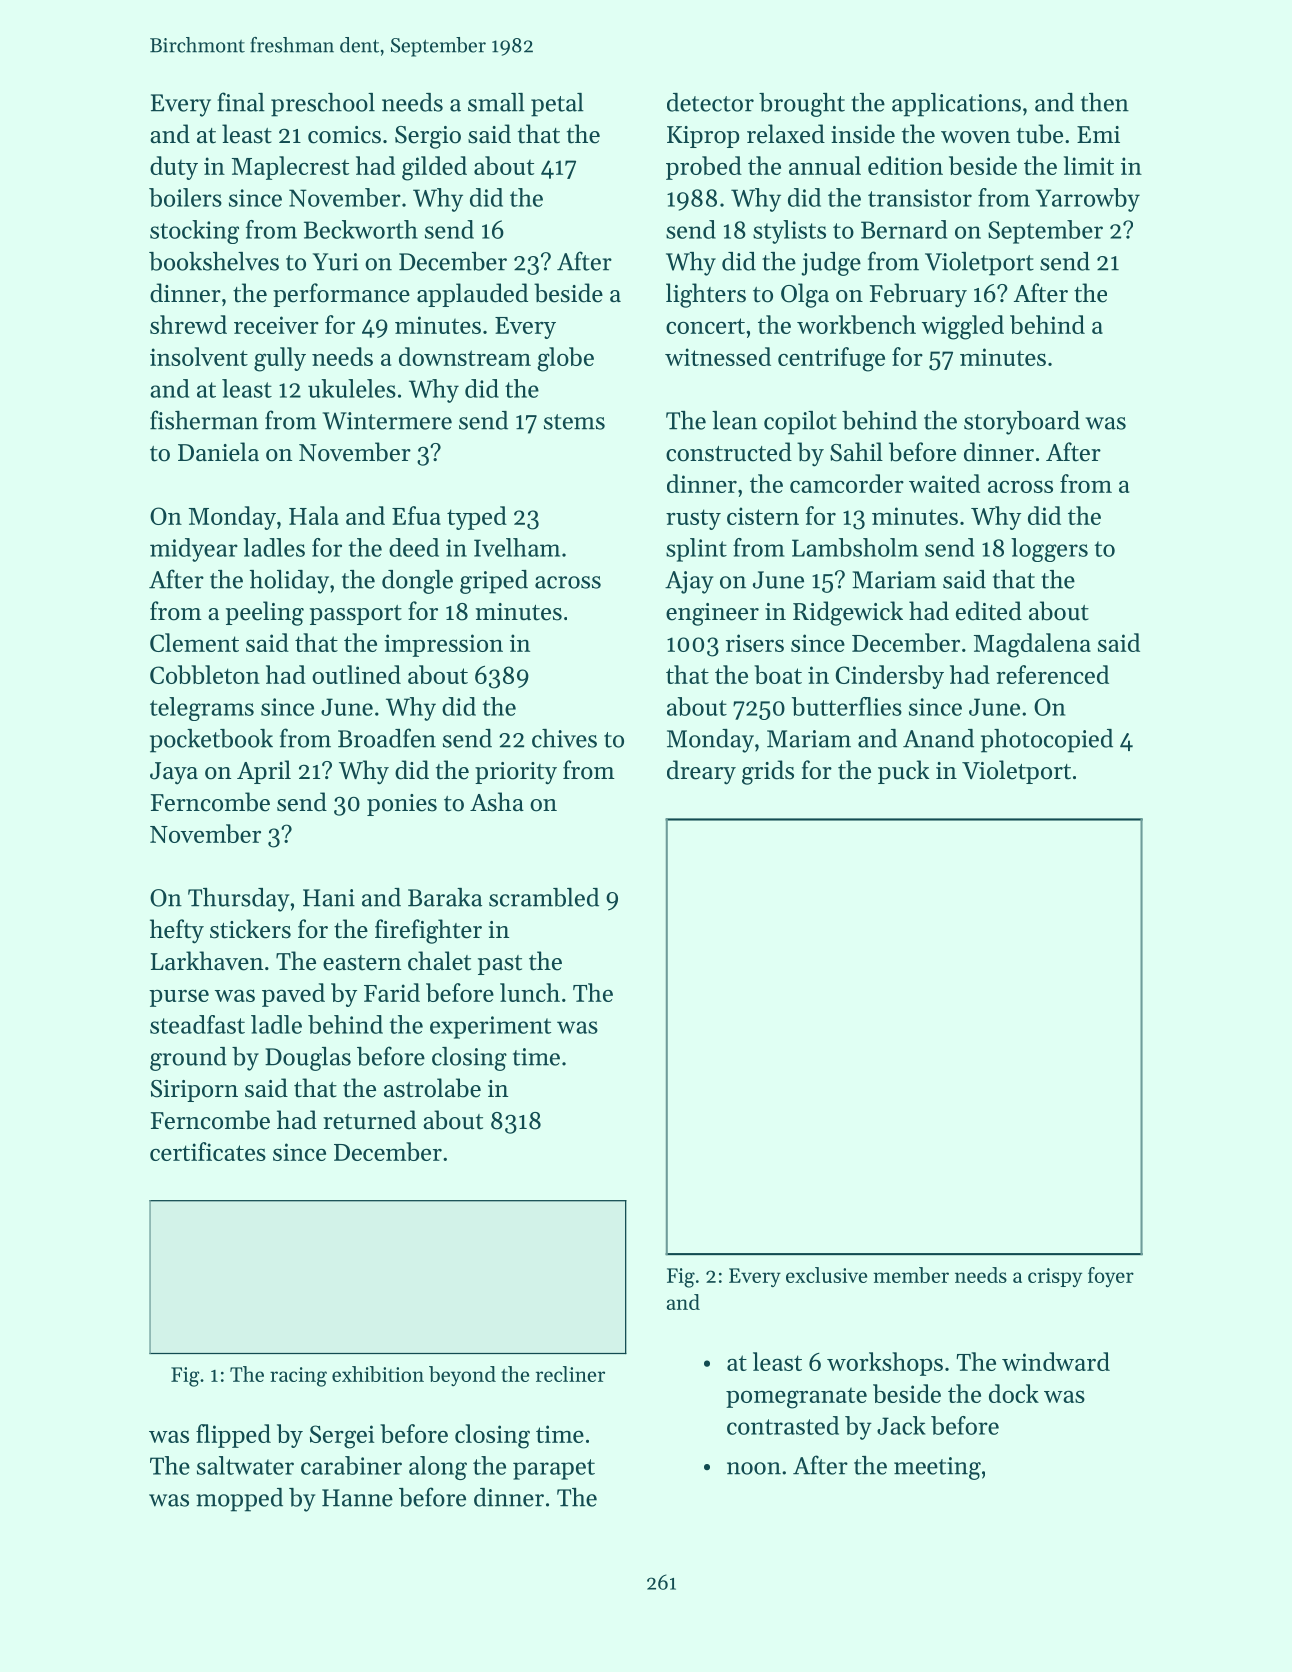  I want to click on waited, so click(944, 483).
